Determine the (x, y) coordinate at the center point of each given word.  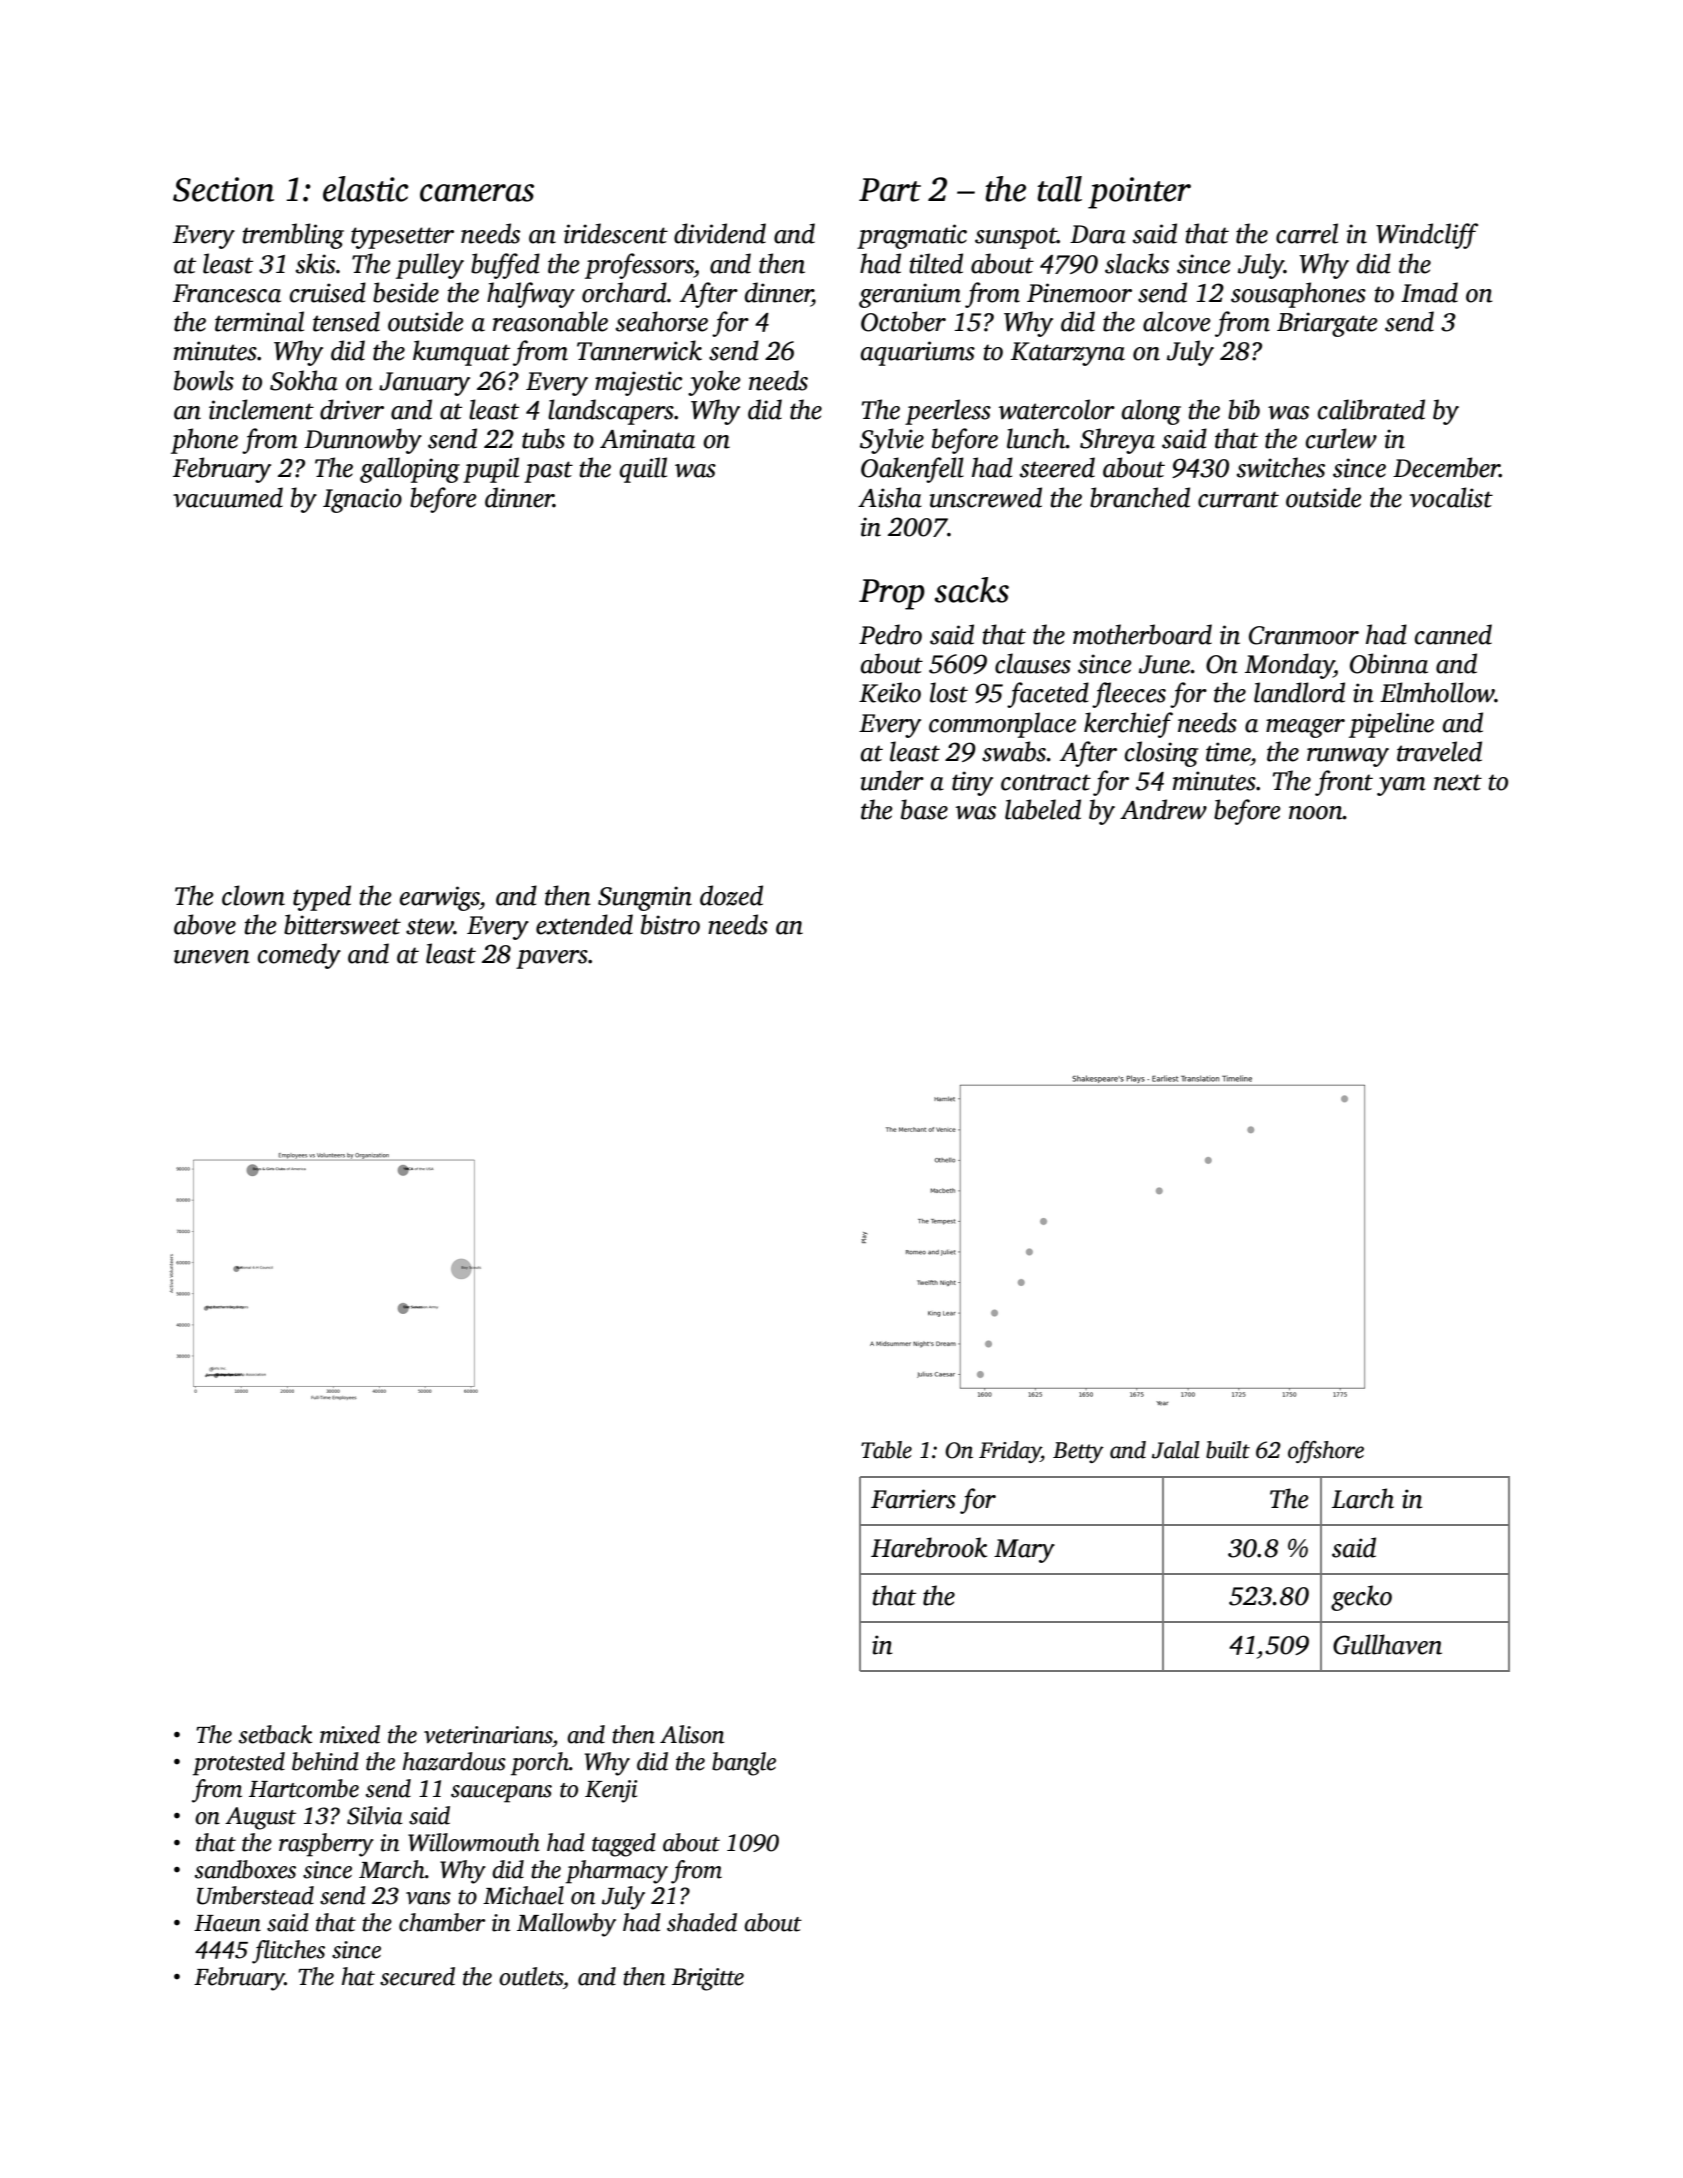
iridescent (616, 233)
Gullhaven (1387, 1644)
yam (1401, 786)
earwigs (439, 898)
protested (239, 1764)
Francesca (227, 293)
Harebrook (929, 1547)
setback (275, 1734)
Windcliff (1427, 236)
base (924, 809)
